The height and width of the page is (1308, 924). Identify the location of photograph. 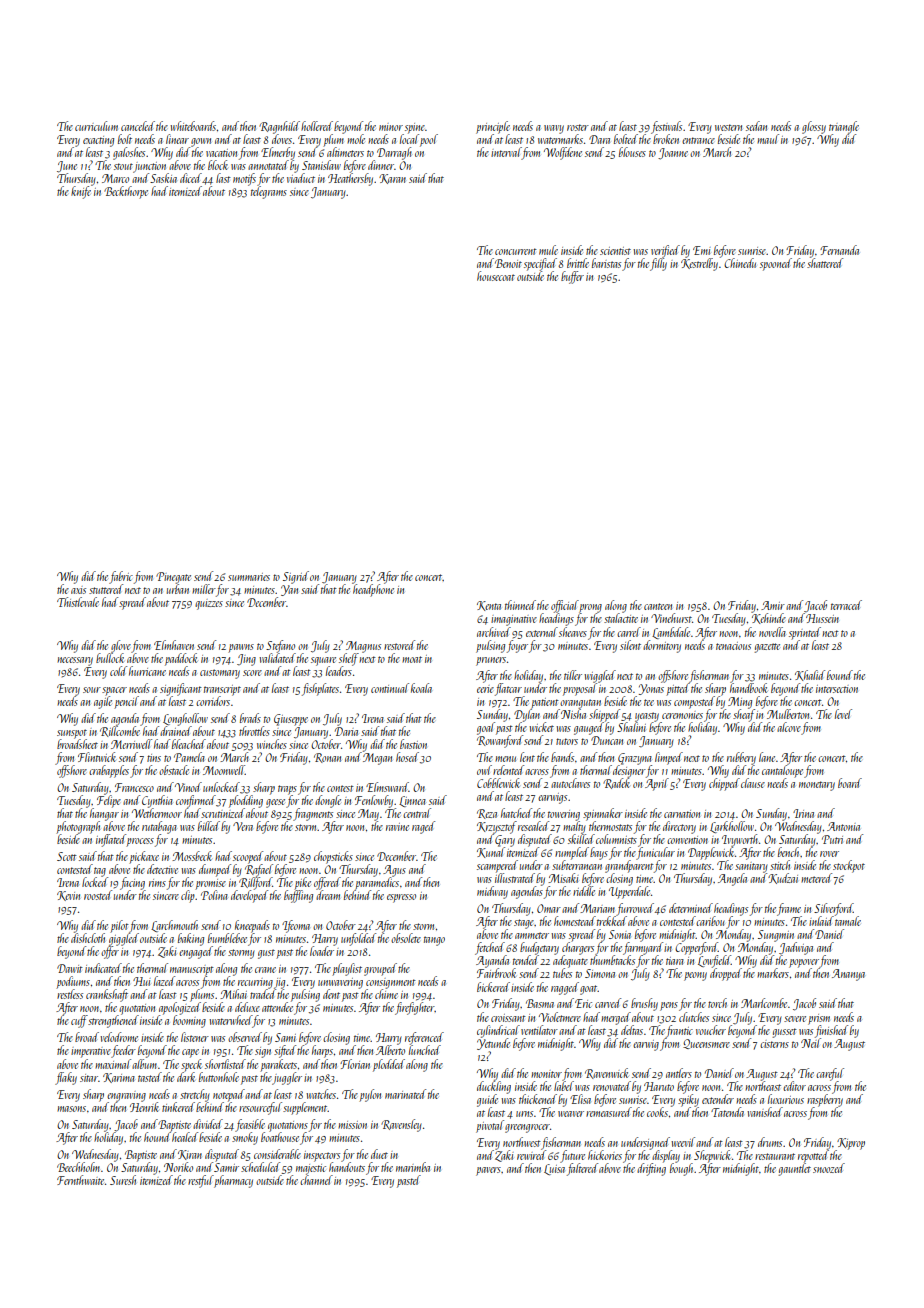
(78, 827).
